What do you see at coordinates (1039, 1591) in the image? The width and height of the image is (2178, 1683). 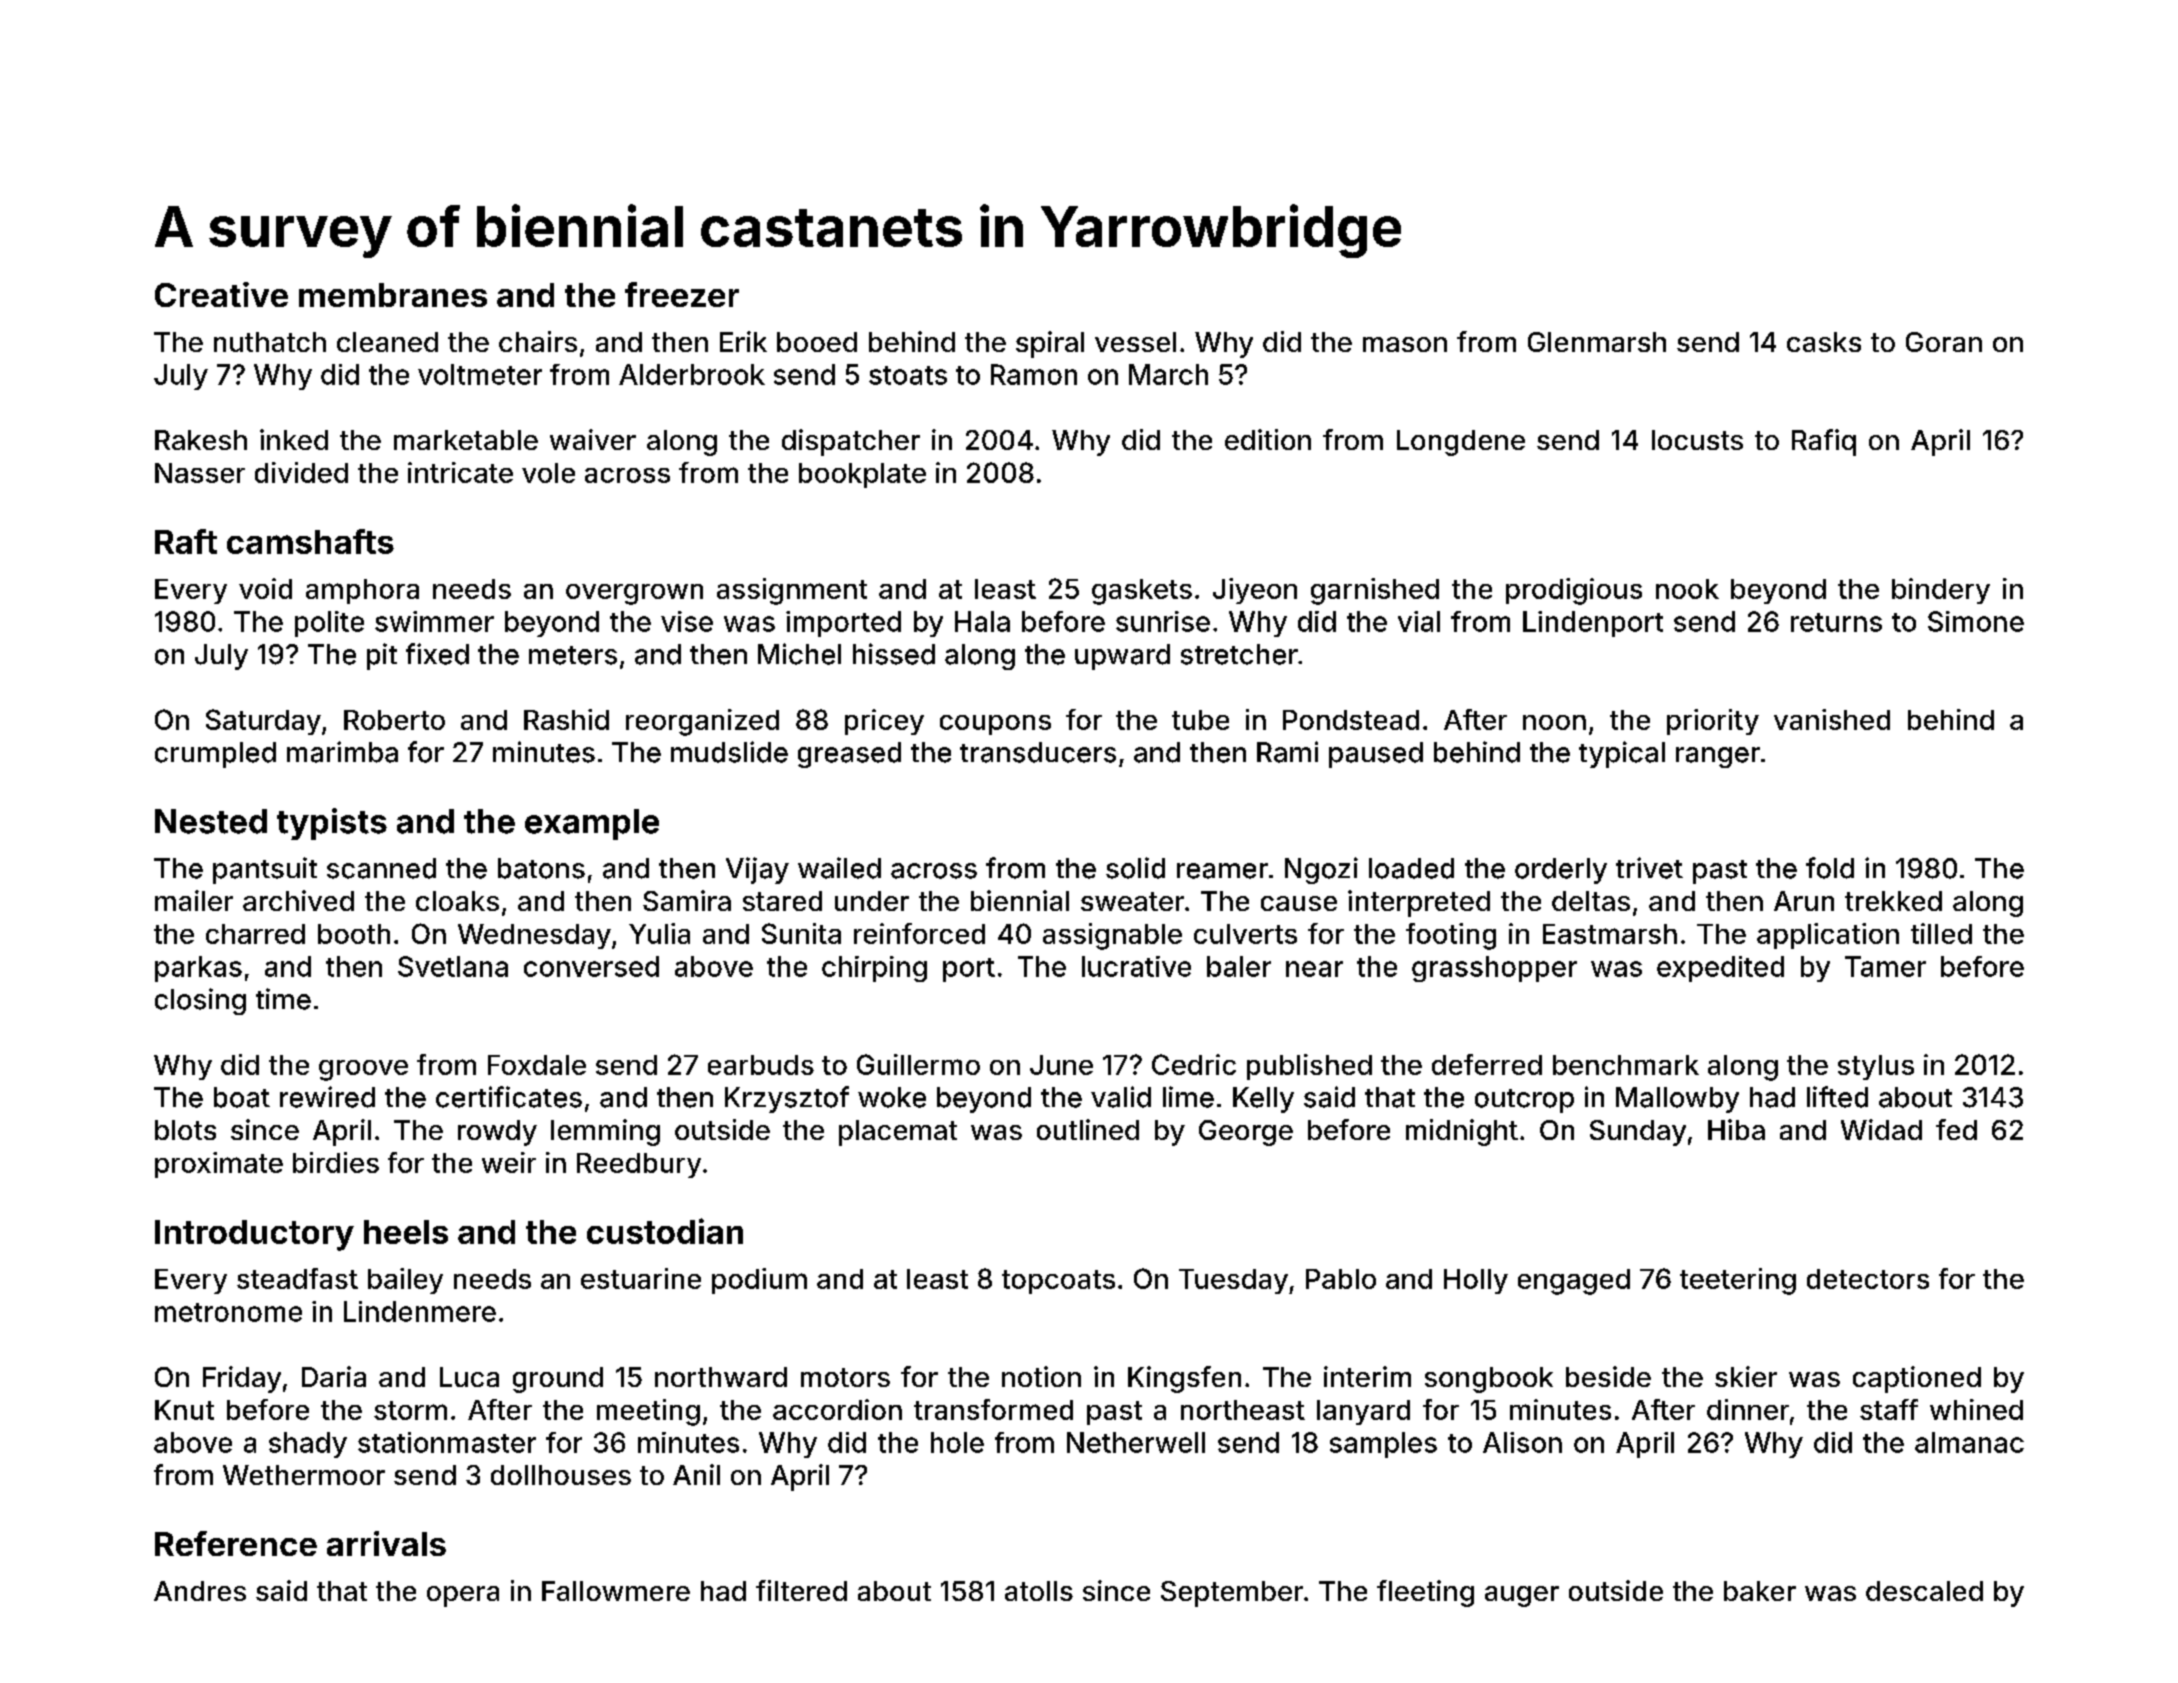 I see `atolls` at bounding box center [1039, 1591].
